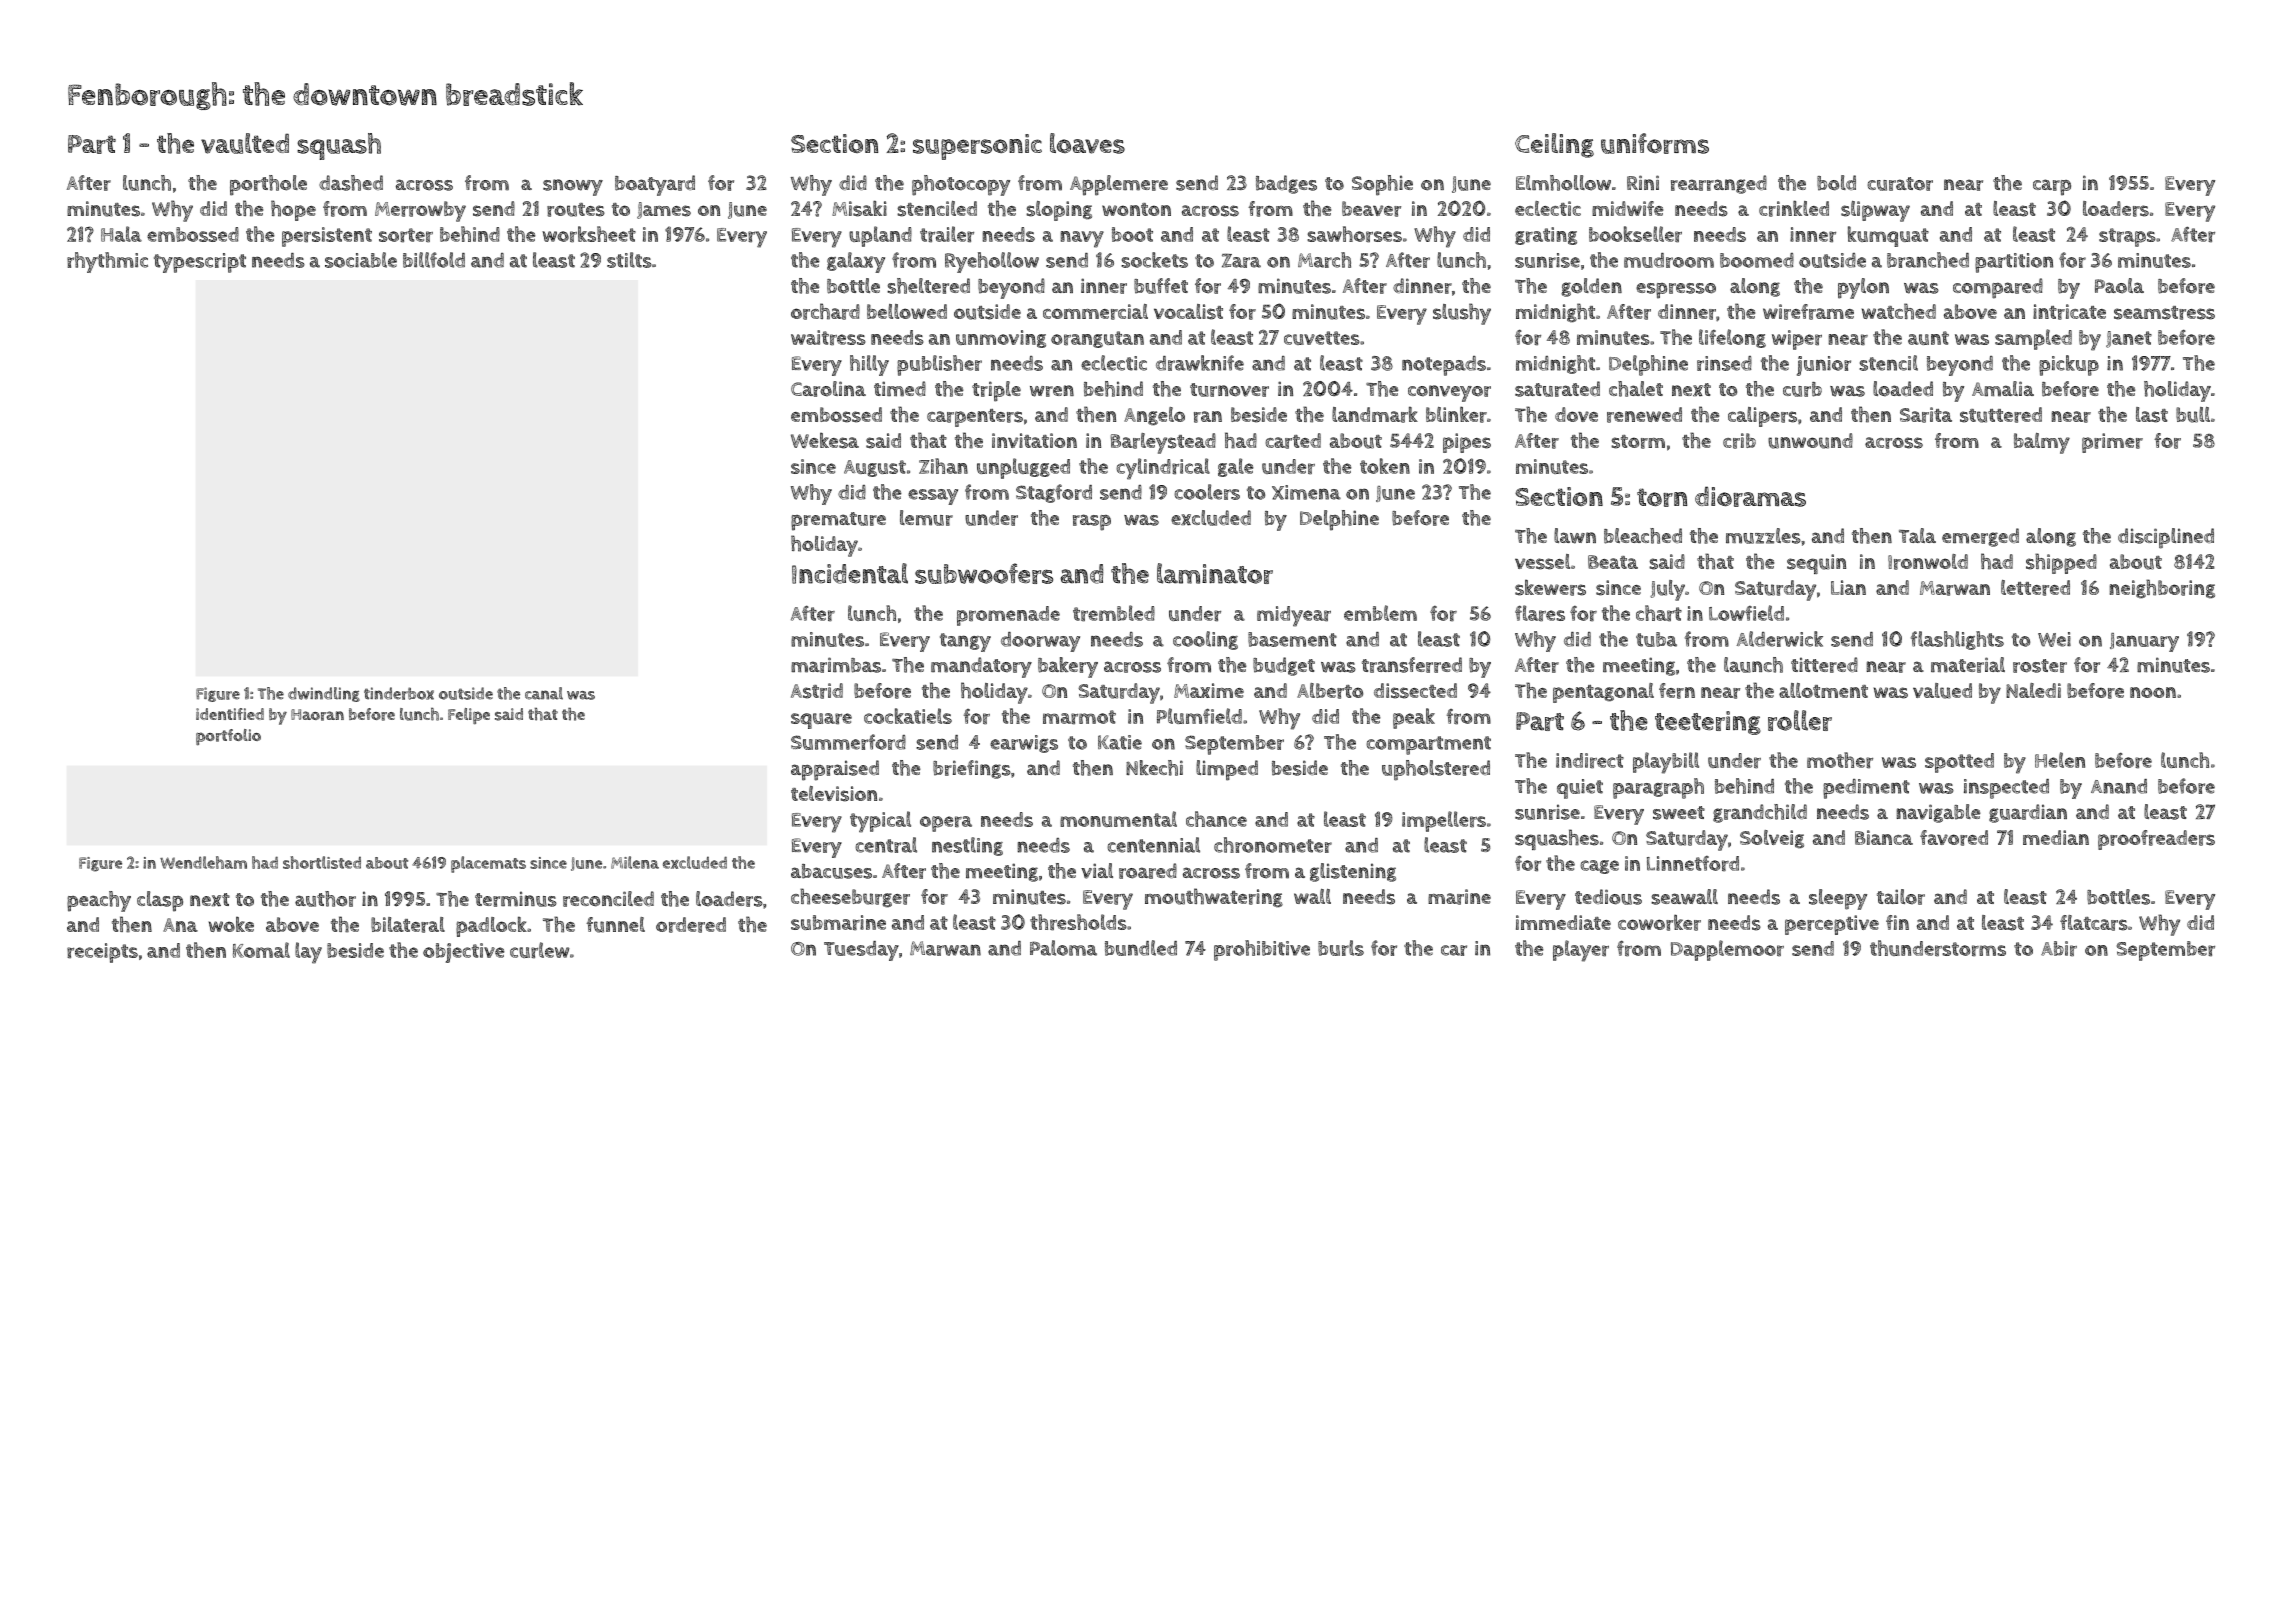 This screenshot has width=2282, height=1614. I want to click on grating, so click(1546, 236).
